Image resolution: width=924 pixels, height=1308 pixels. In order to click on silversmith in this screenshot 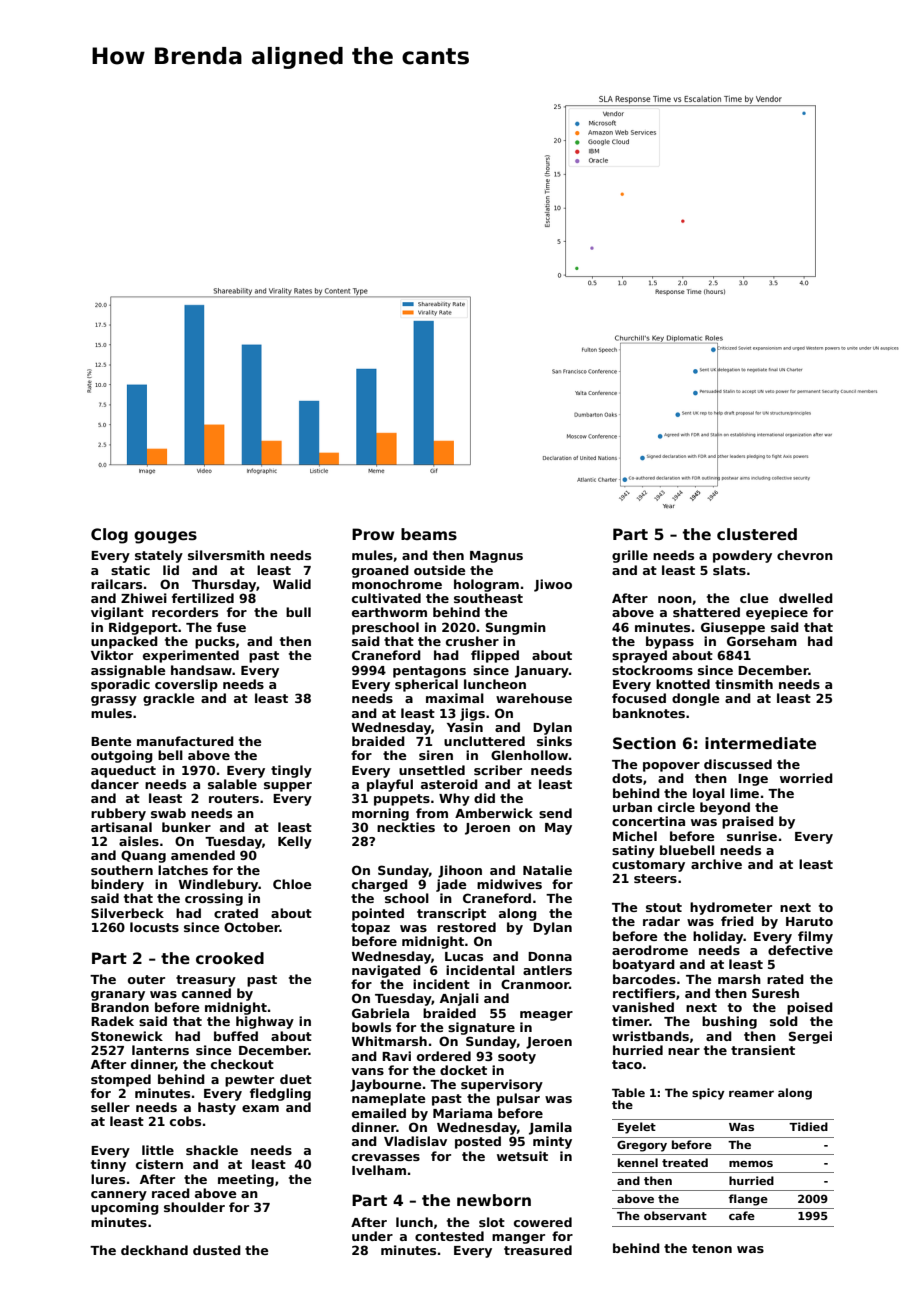, I will do `click(226, 555)`.
